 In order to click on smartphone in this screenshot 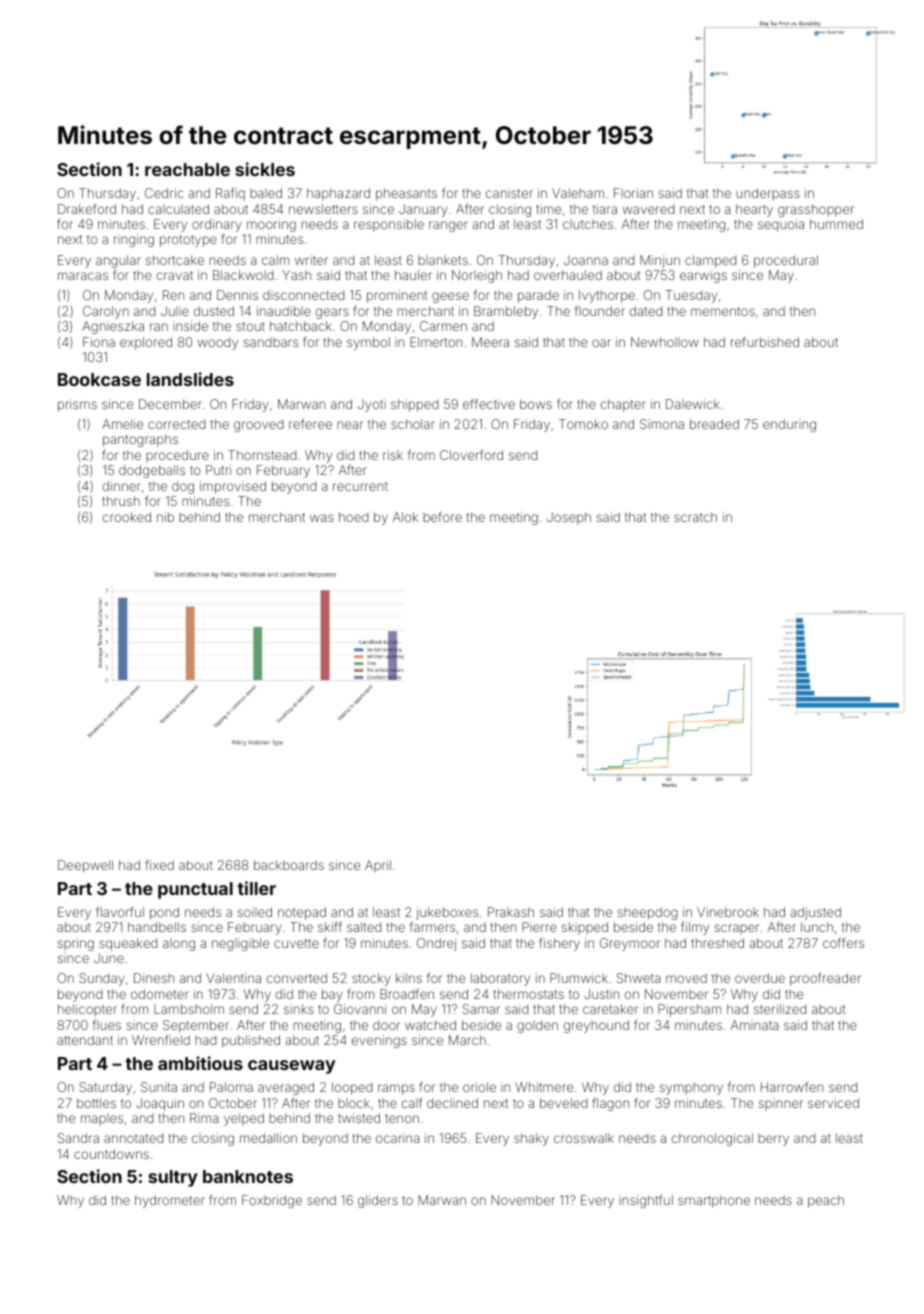, I will do `click(714, 1201)`.
